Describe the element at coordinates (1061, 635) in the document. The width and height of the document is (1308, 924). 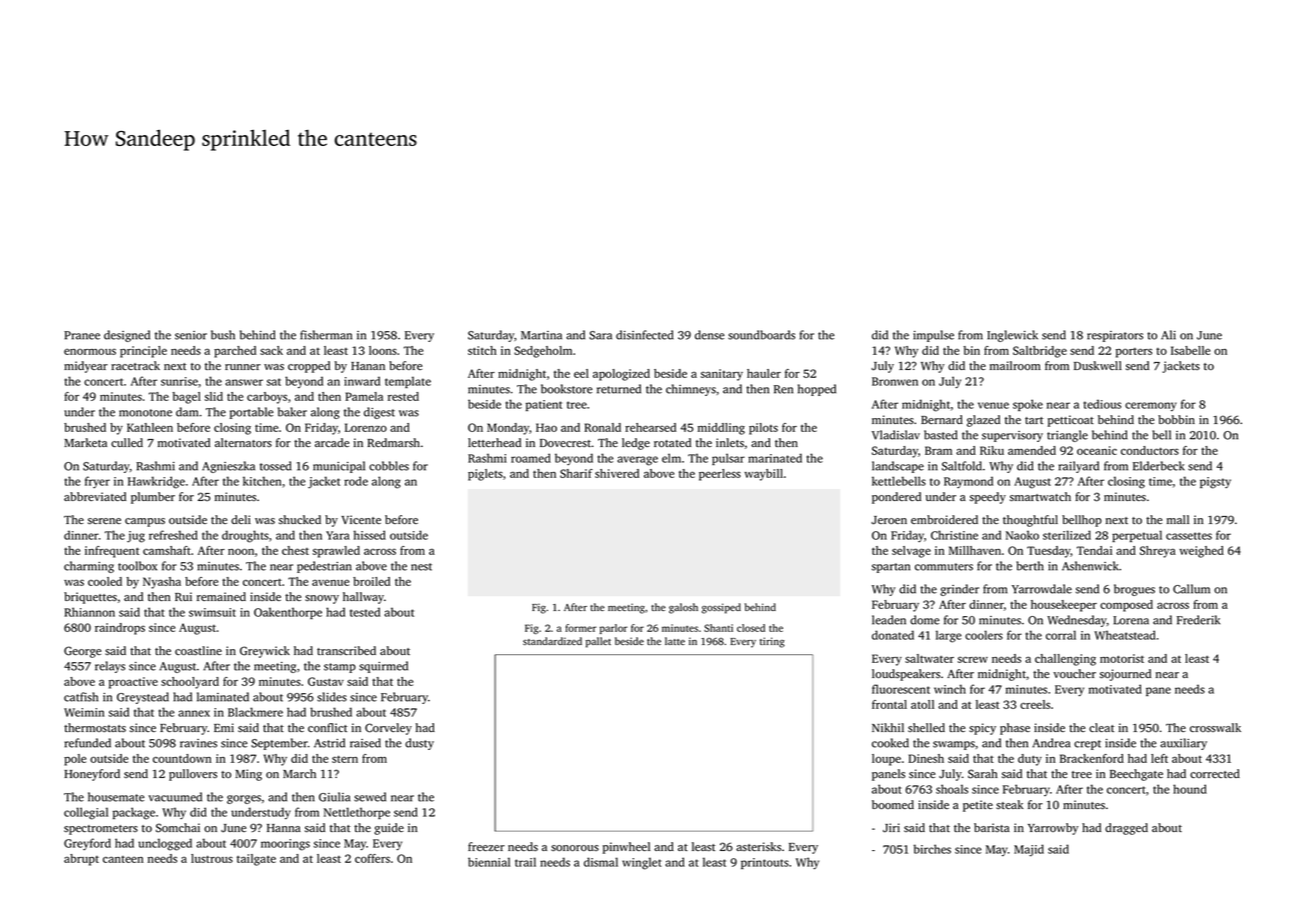
I see `corral` at that location.
